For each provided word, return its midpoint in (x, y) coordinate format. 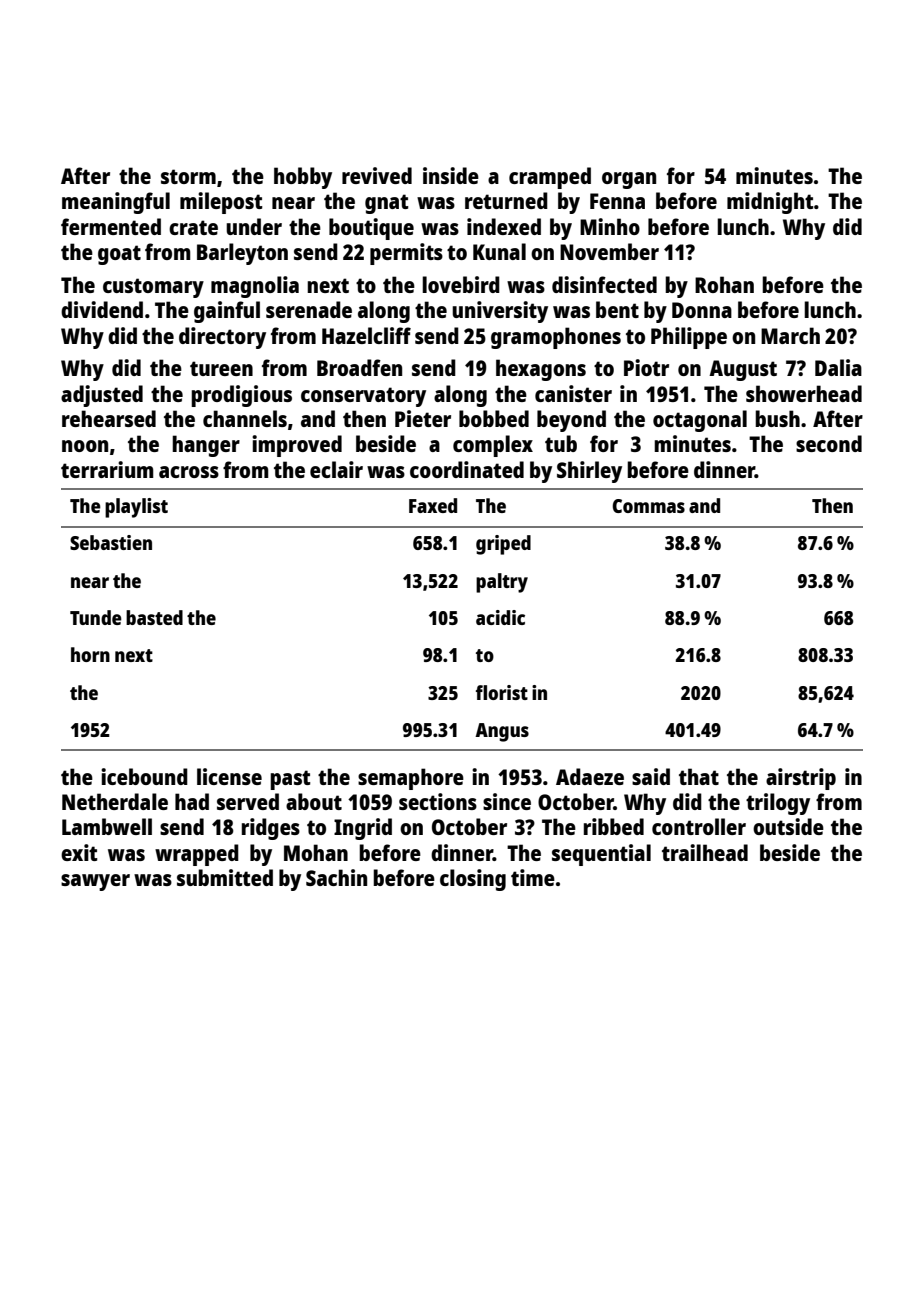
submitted (225, 877)
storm (188, 176)
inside (451, 175)
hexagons (541, 370)
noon (85, 446)
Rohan (724, 284)
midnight (770, 203)
